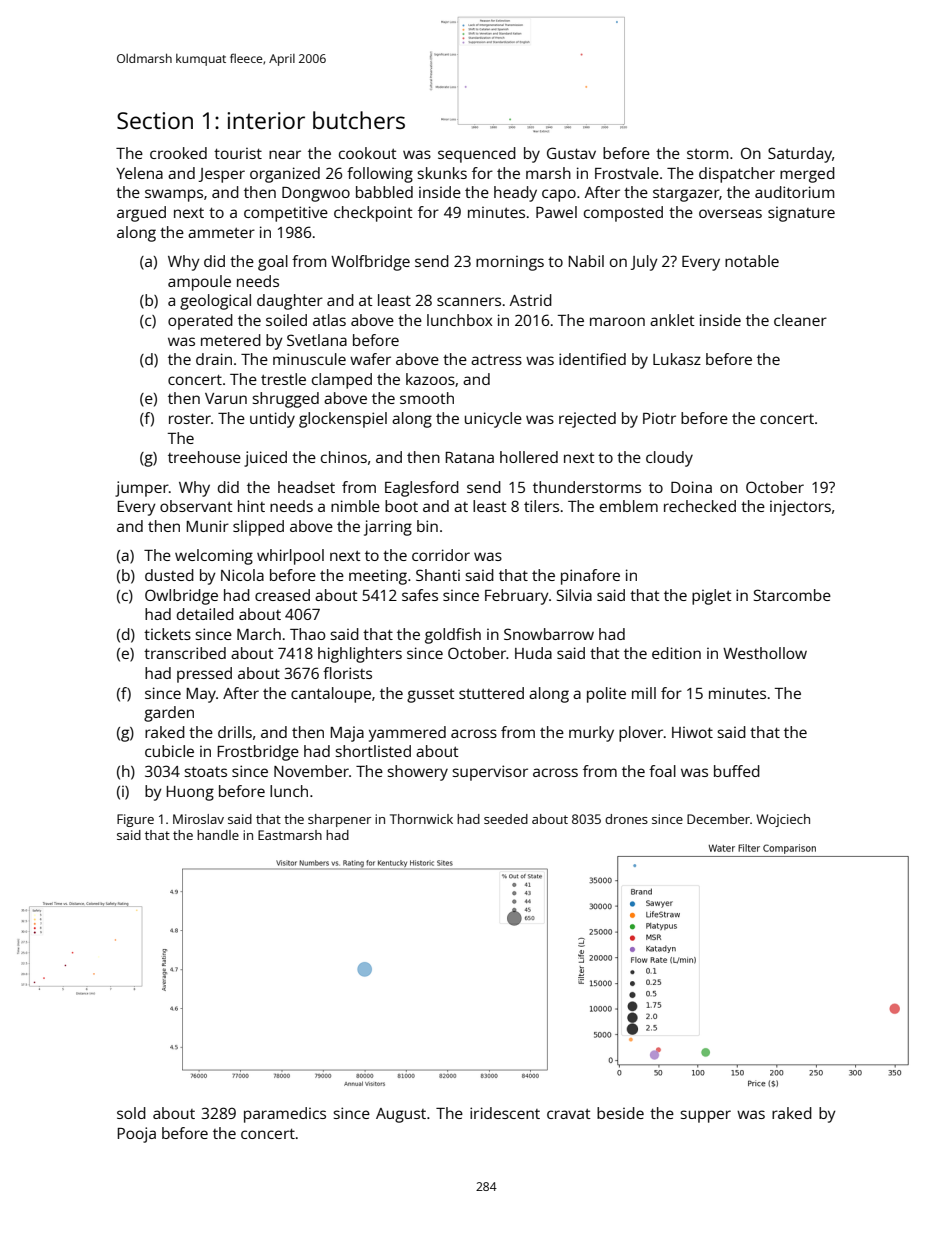 The image size is (952, 1233). I want to click on pressed, so click(204, 675).
